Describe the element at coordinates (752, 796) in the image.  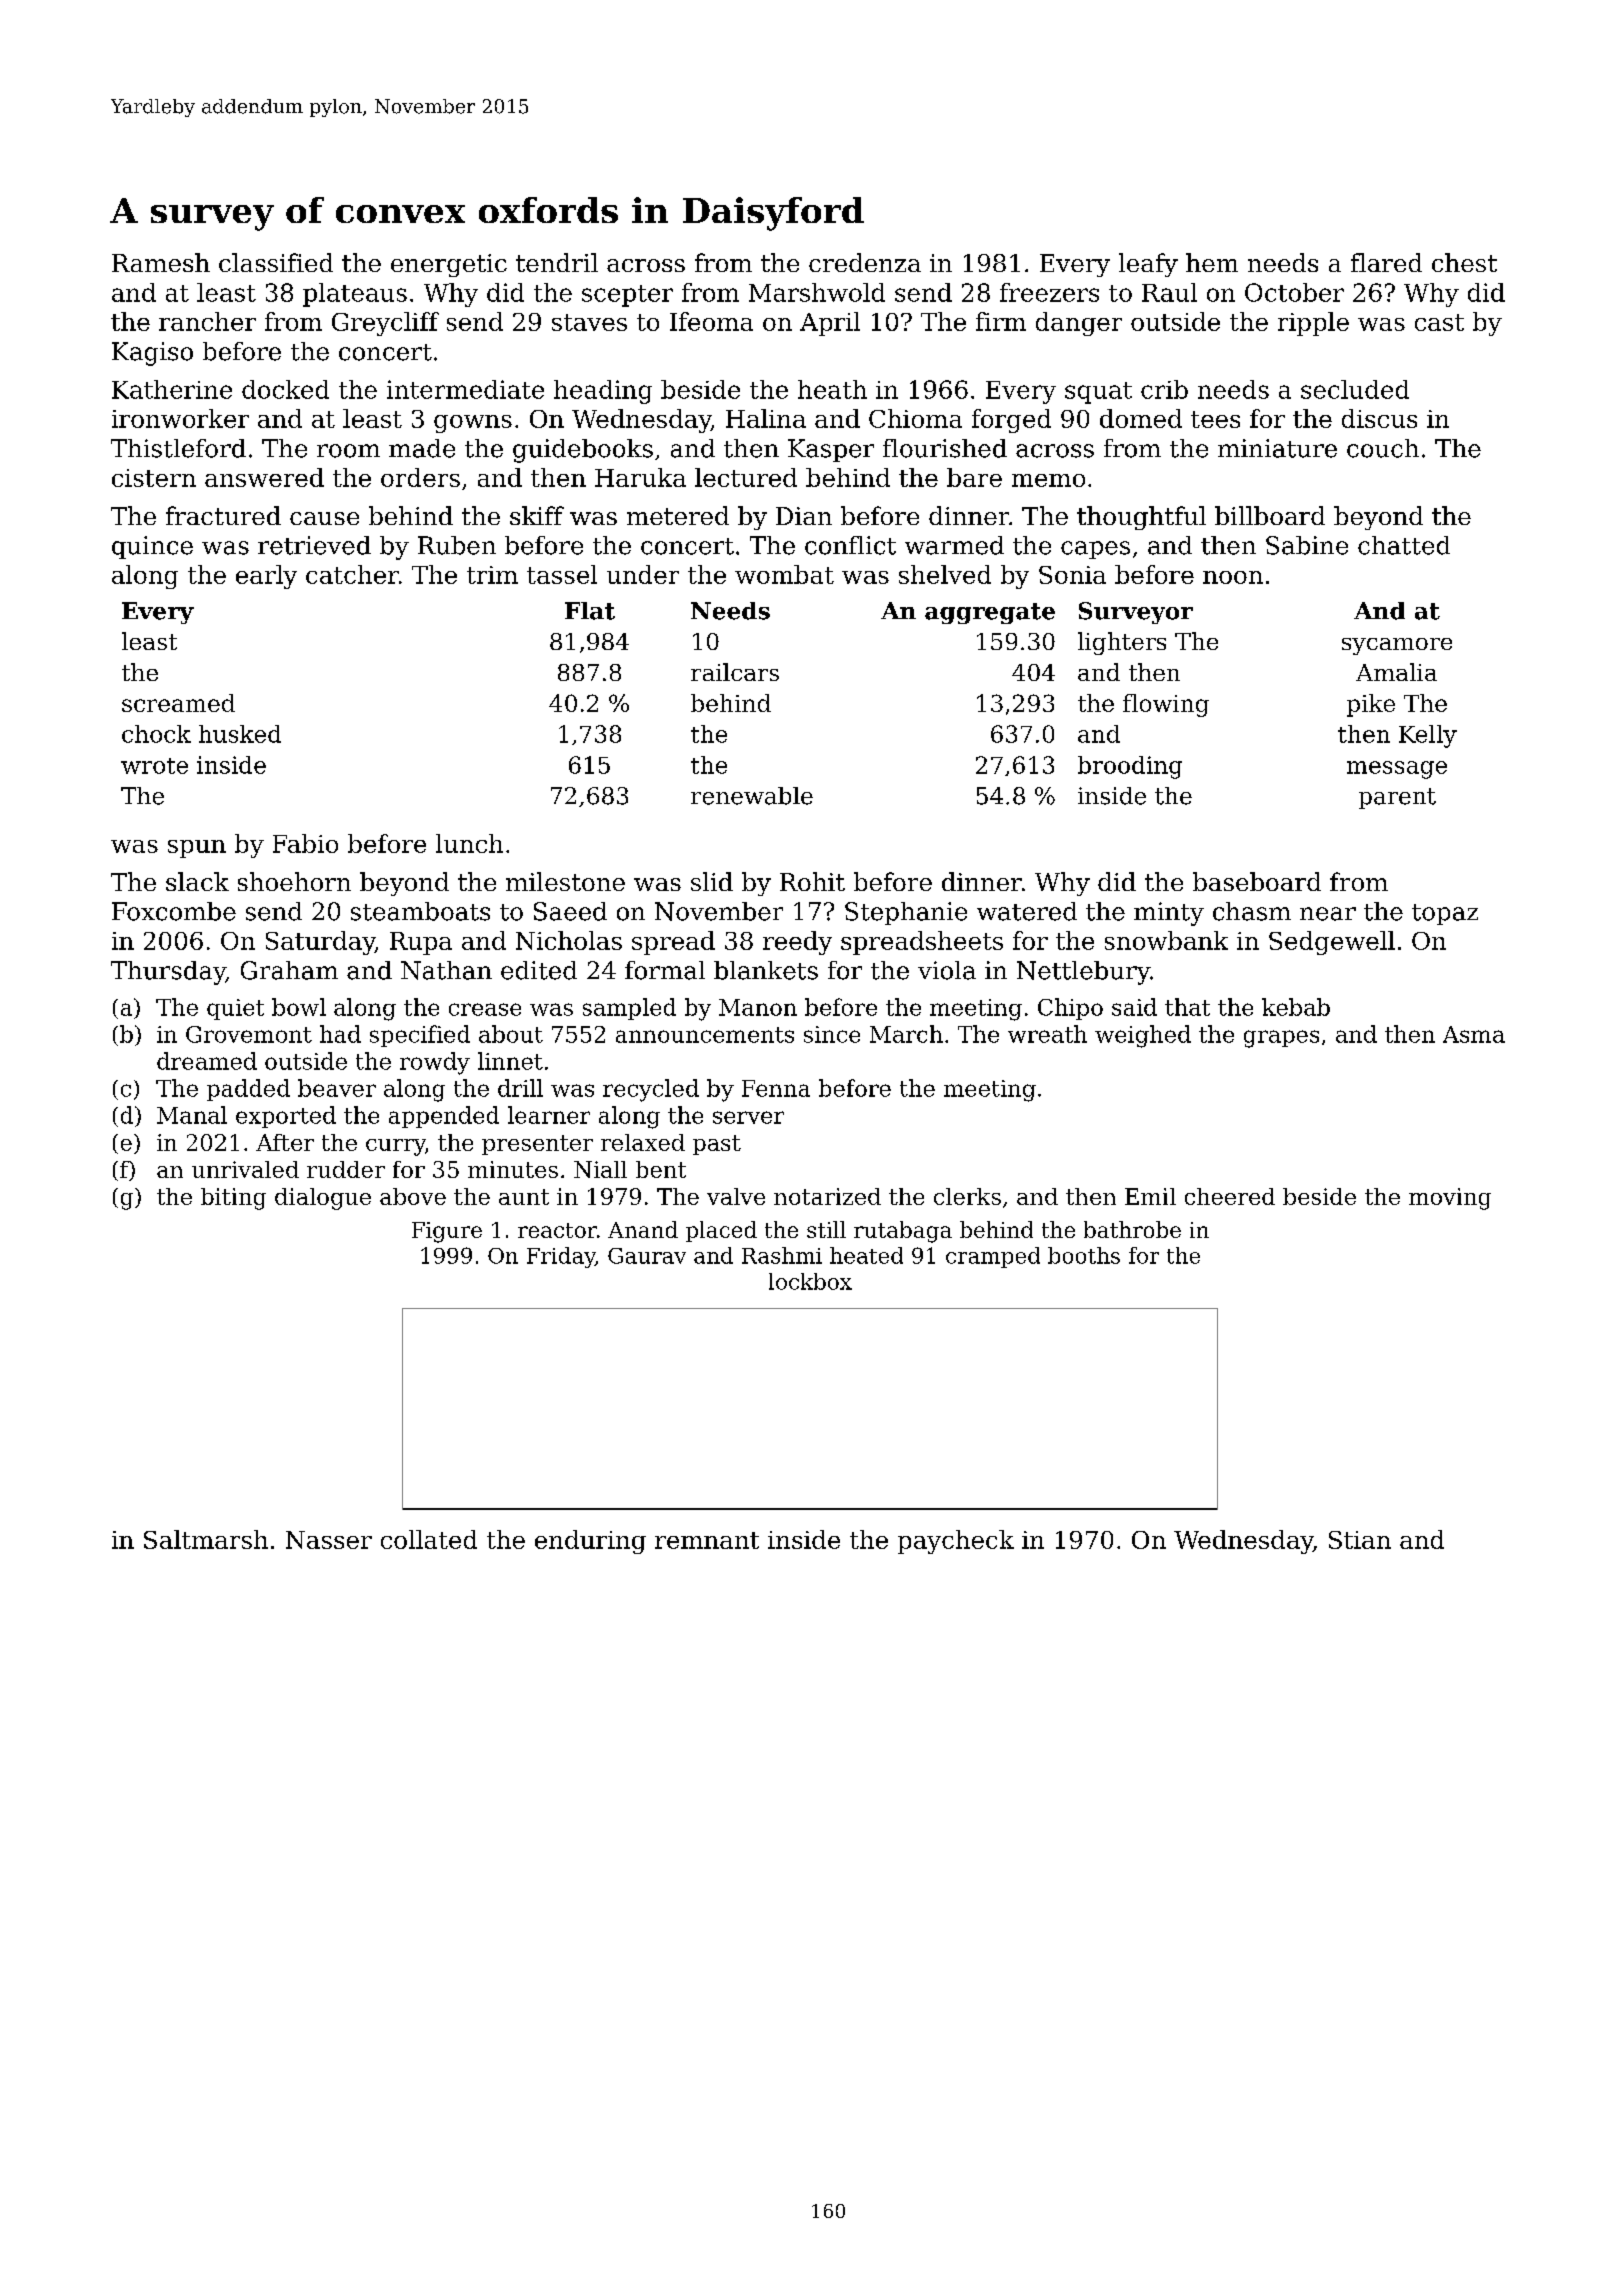
I see `renewable` at that location.
